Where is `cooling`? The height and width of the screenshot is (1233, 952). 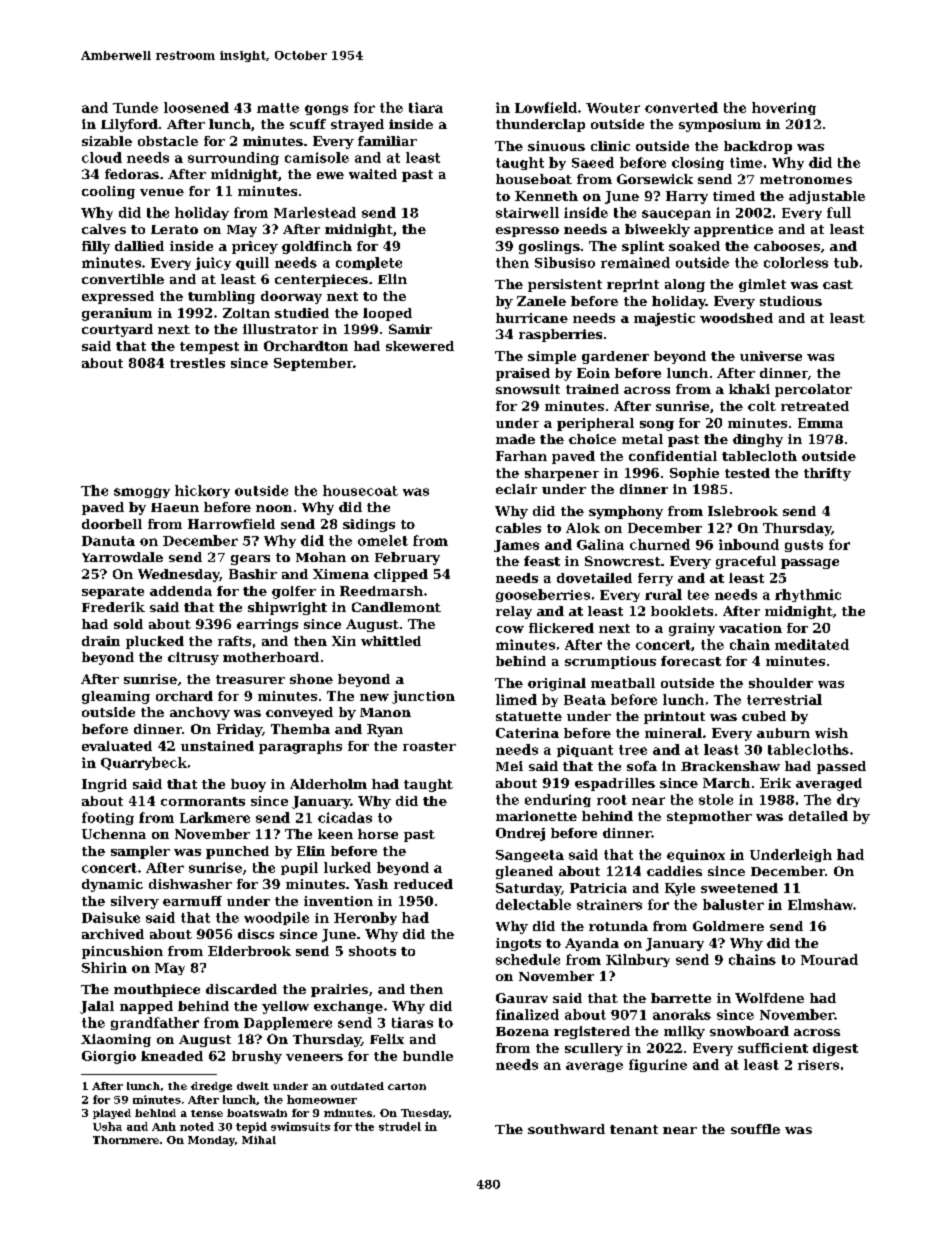
cooling is located at coordinates (108, 192).
